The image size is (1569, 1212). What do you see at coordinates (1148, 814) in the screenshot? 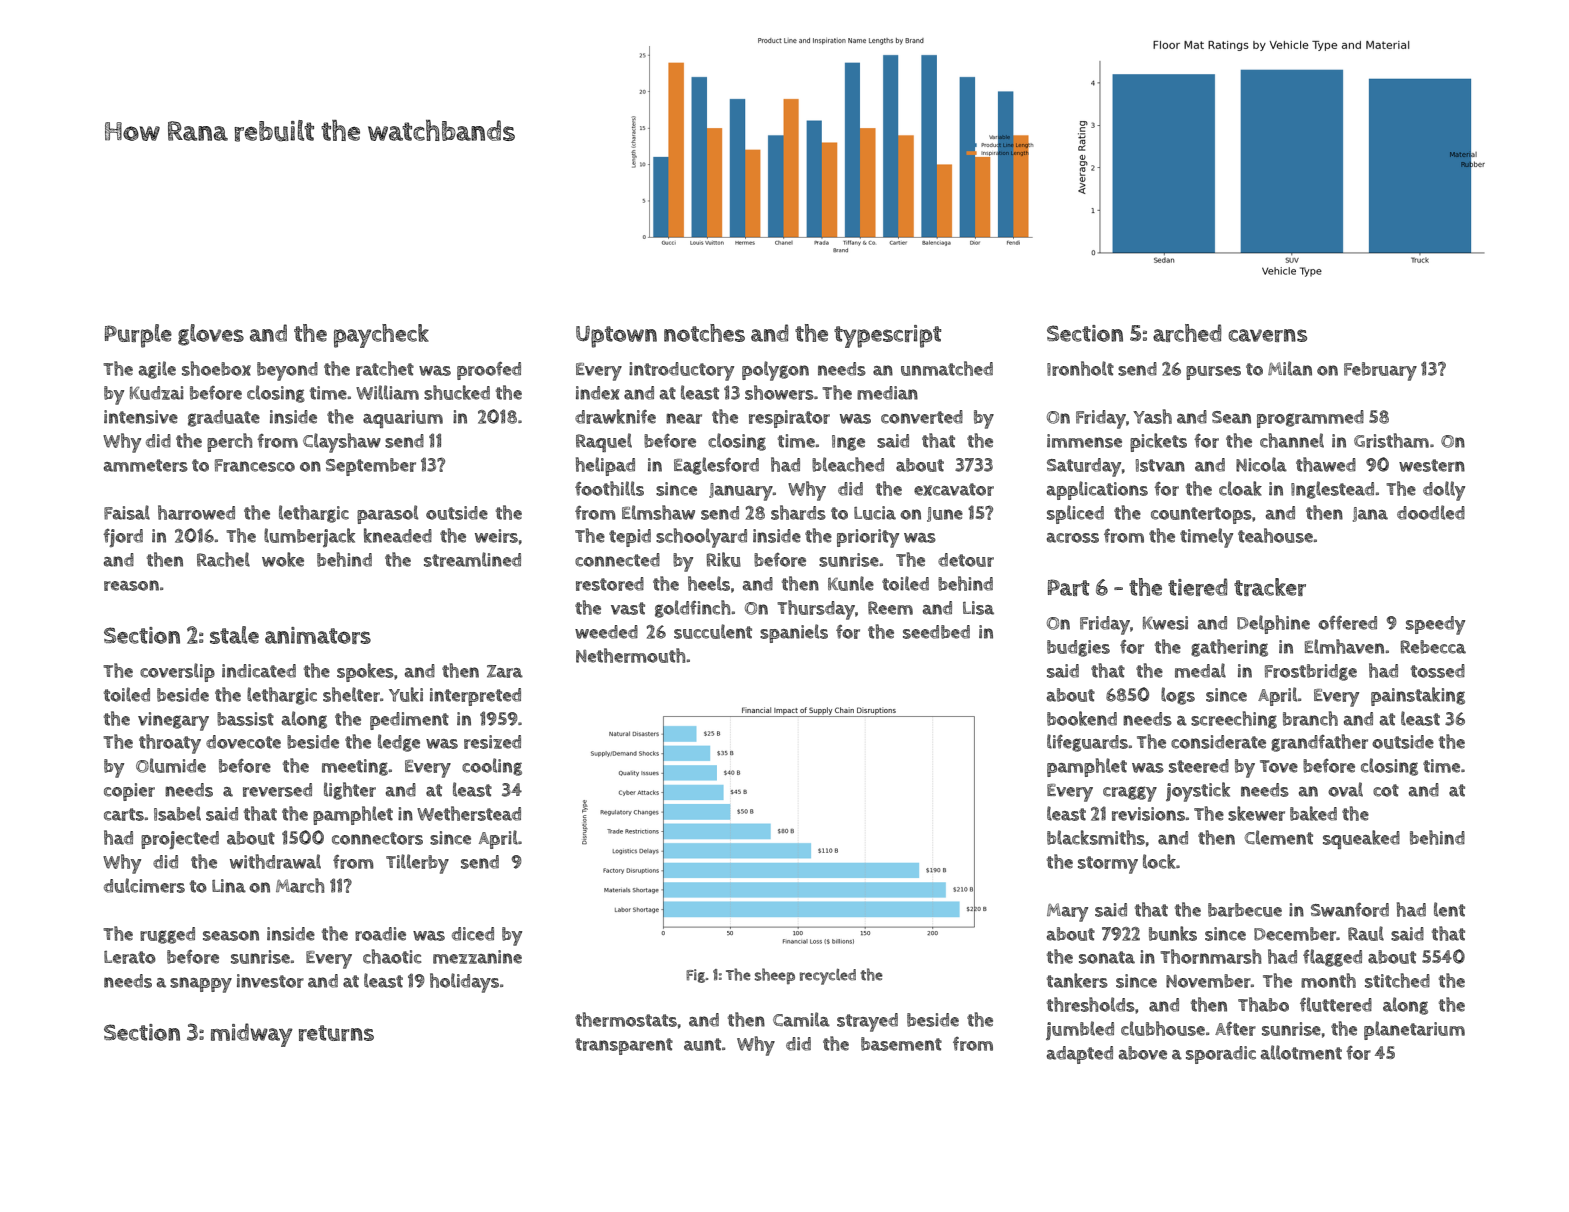
I see `revisions` at bounding box center [1148, 814].
